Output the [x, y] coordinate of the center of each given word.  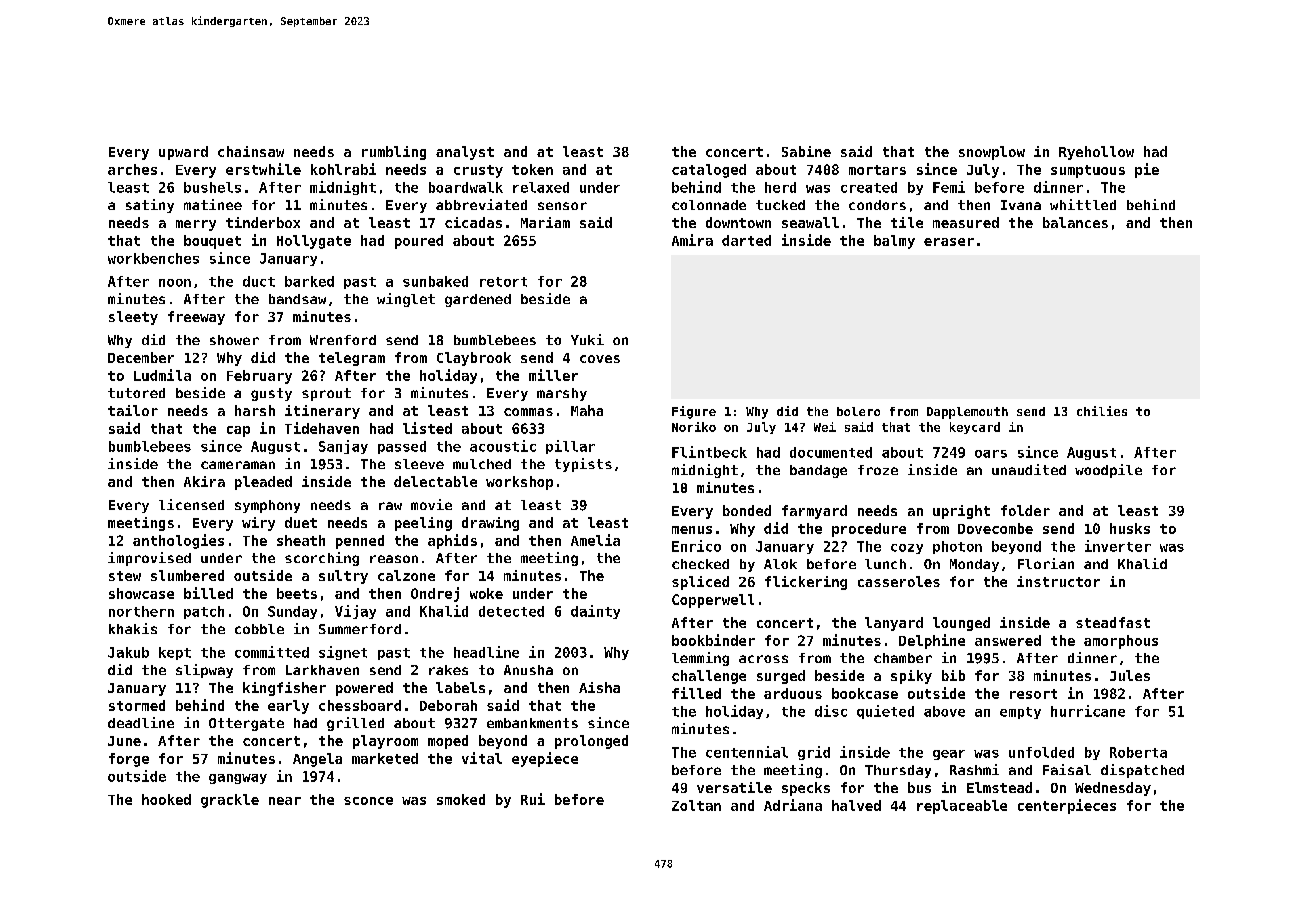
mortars [877, 170]
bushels [212, 187]
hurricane [1088, 711]
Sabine [806, 151]
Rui [533, 799]
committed [272, 652]
